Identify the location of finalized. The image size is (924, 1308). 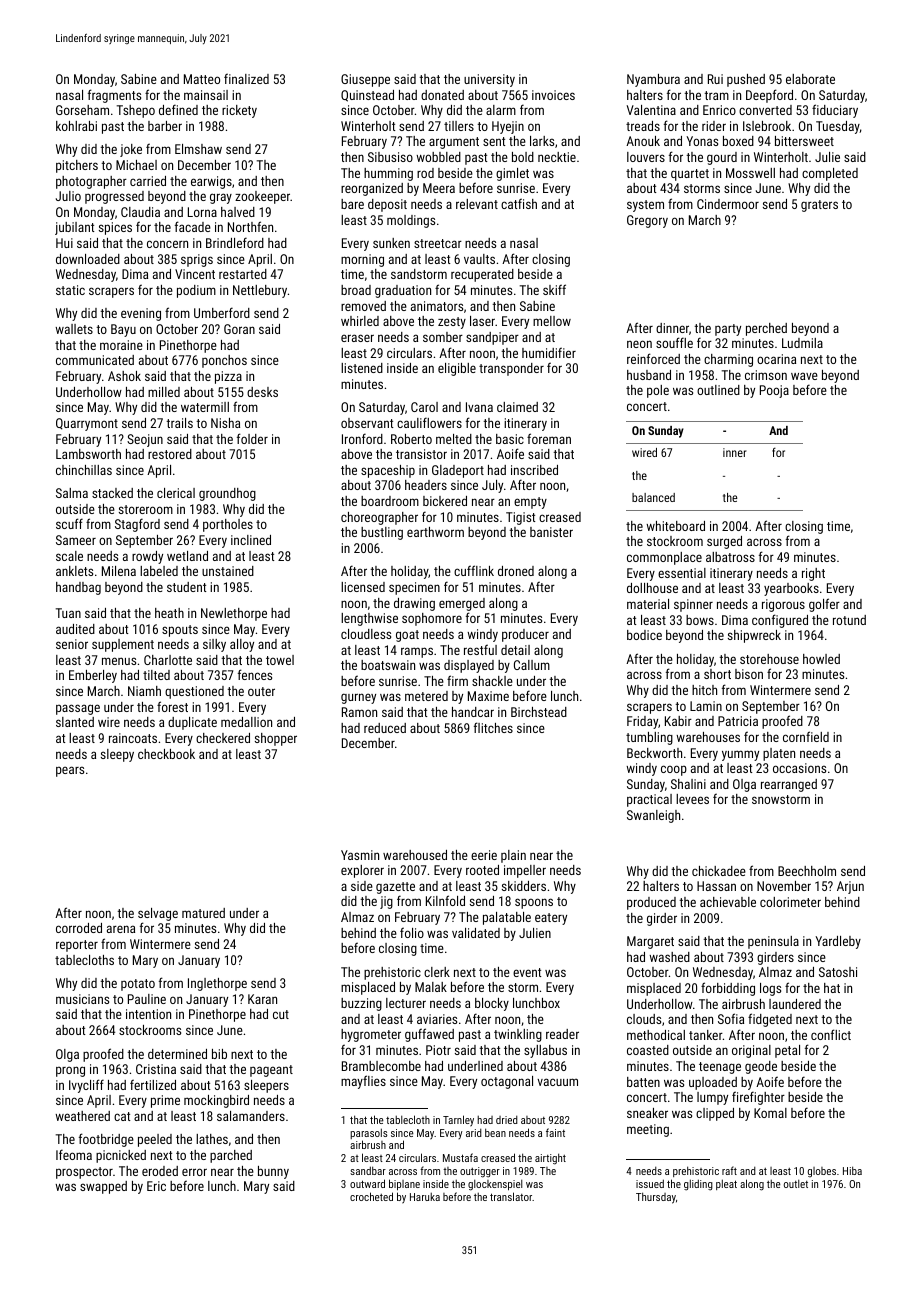
(246, 78).
